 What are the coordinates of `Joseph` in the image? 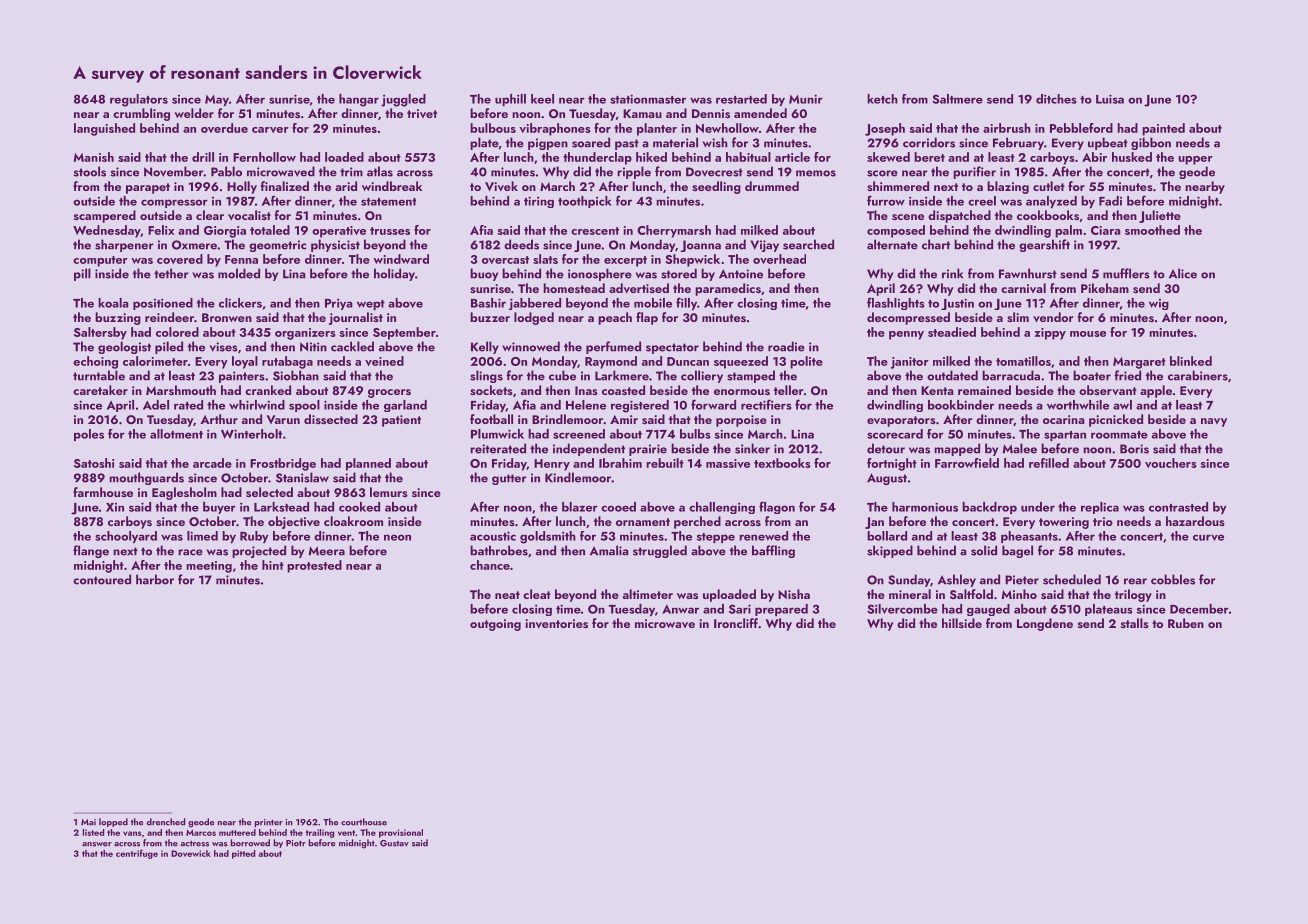 It's located at (885, 129).
